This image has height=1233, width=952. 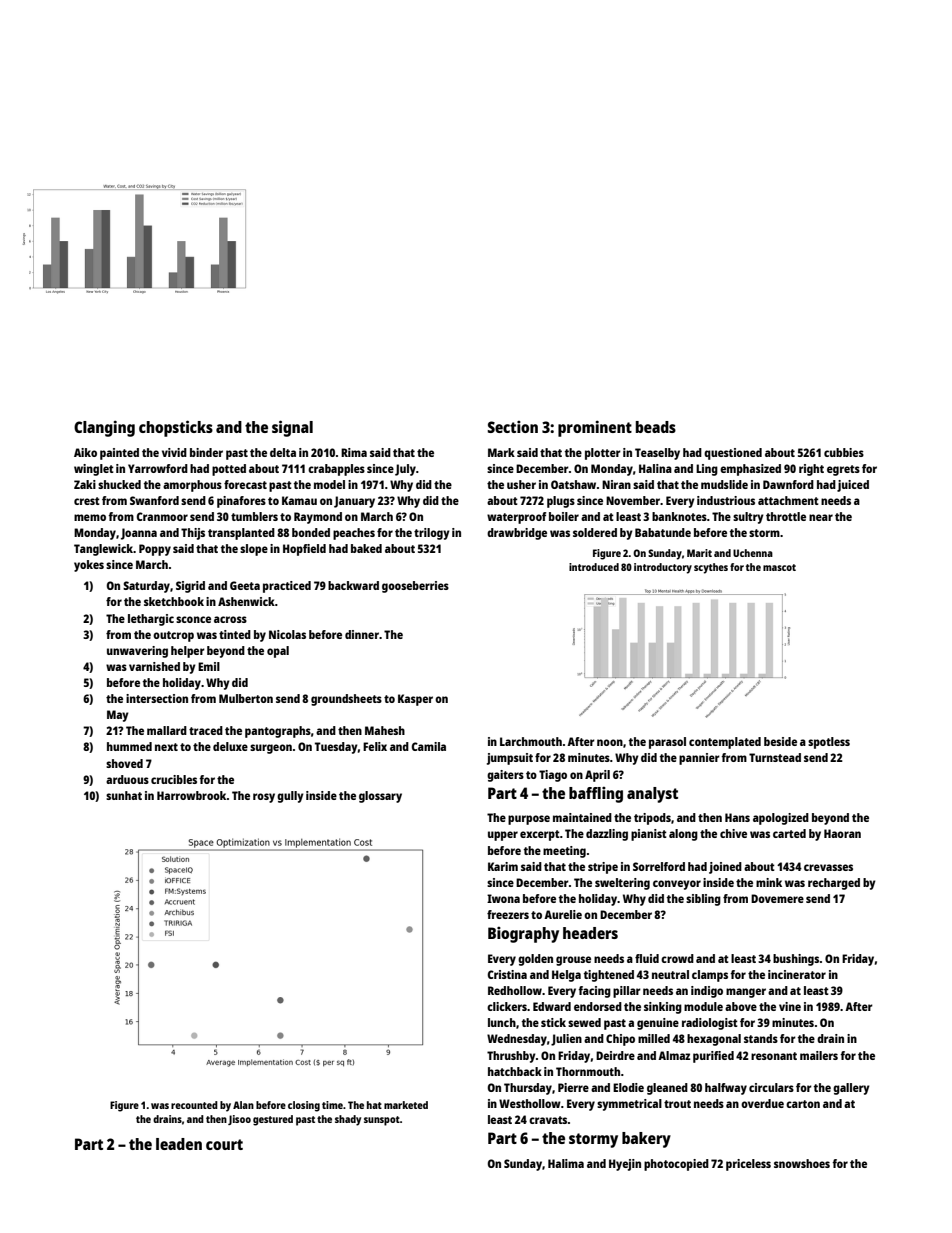 What do you see at coordinates (507, 974) in the image?
I see `Cristina` at bounding box center [507, 974].
